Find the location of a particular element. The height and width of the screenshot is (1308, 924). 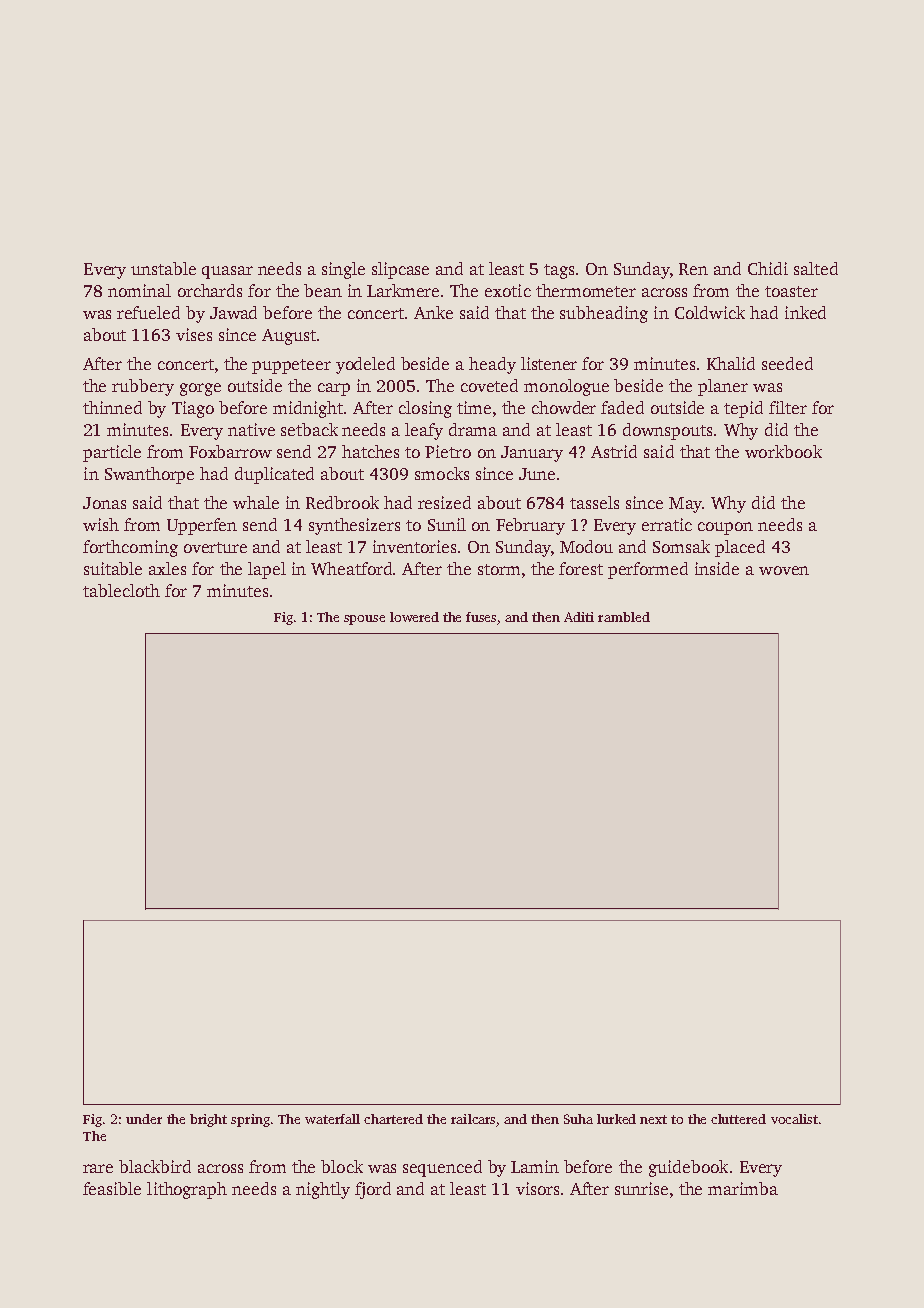

workbook is located at coordinates (783, 451).
